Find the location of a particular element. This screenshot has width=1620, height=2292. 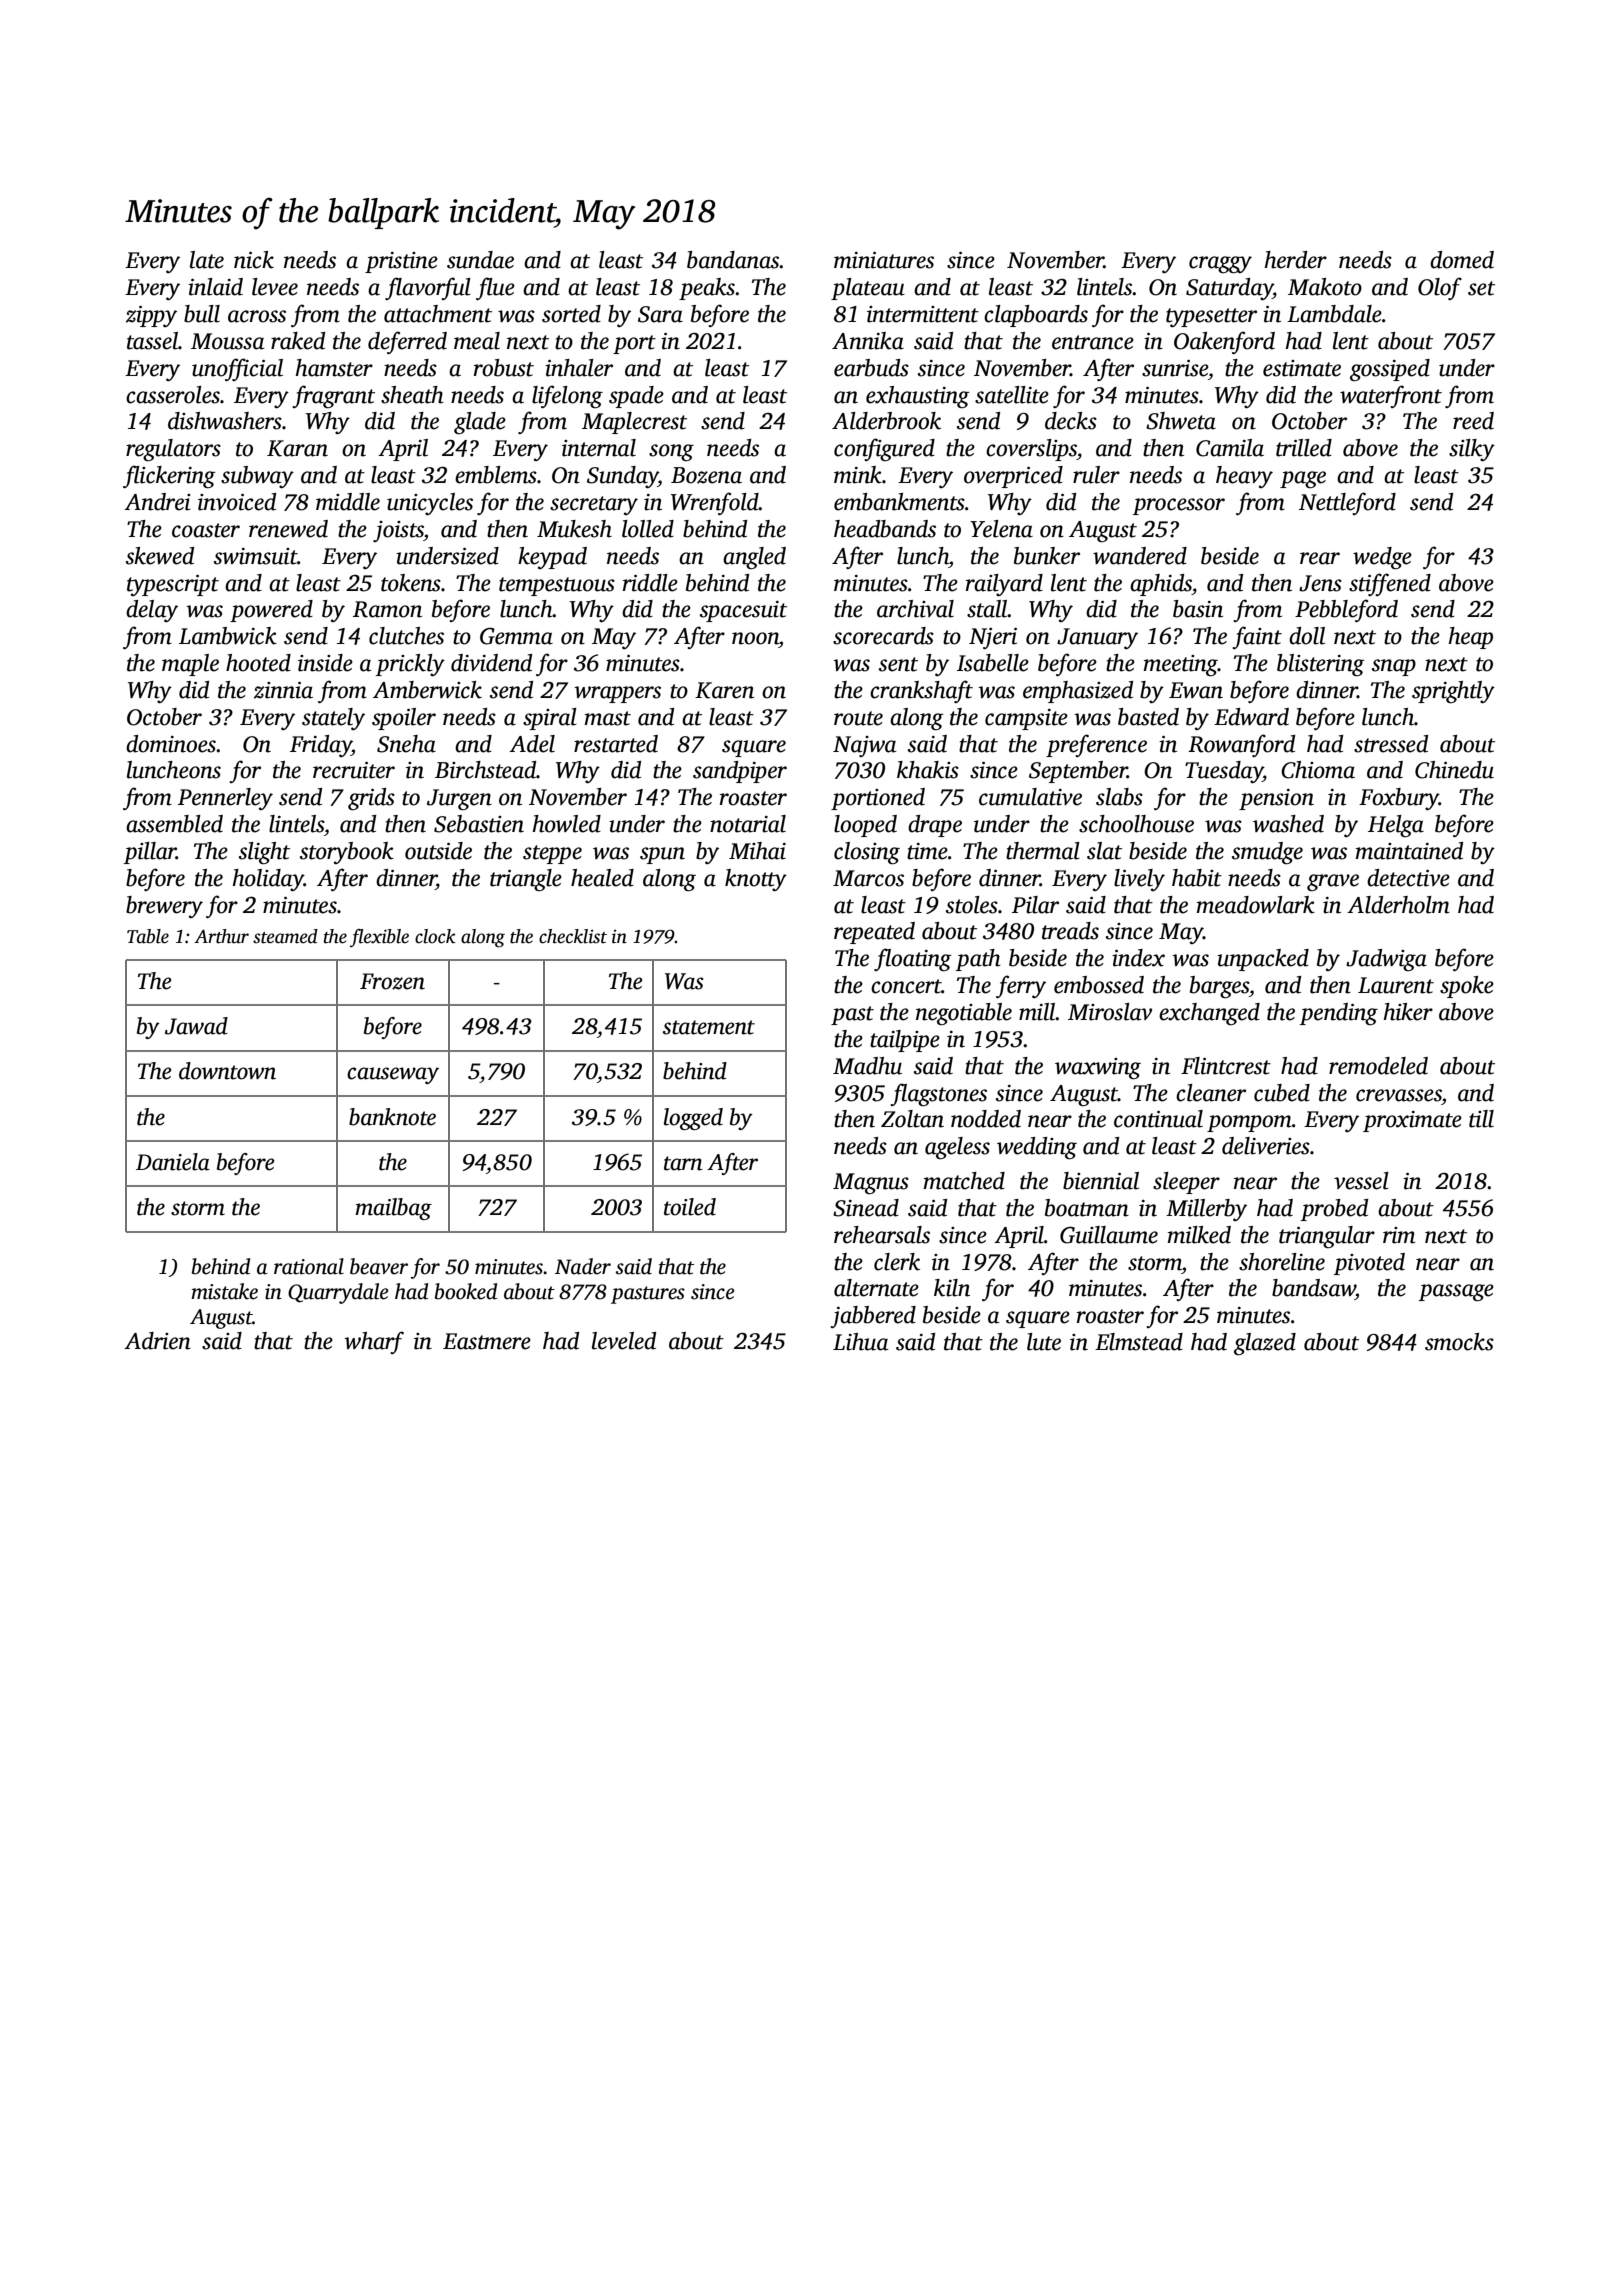

bandanas is located at coordinates (733, 260).
